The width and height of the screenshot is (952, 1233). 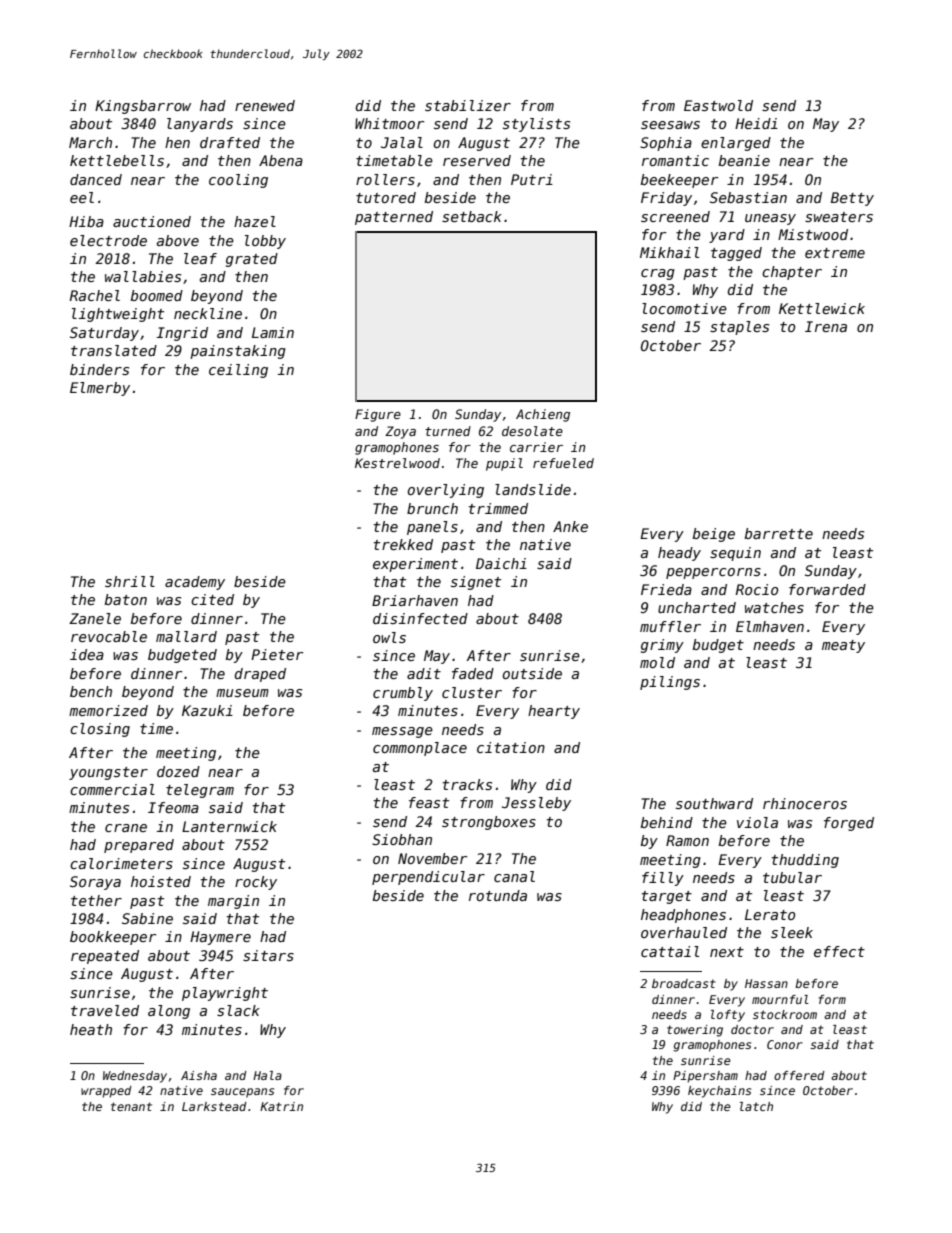 What do you see at coordinates (87, 654) in the screenshot?
I see `idea` at bounding box center [87, 654].
